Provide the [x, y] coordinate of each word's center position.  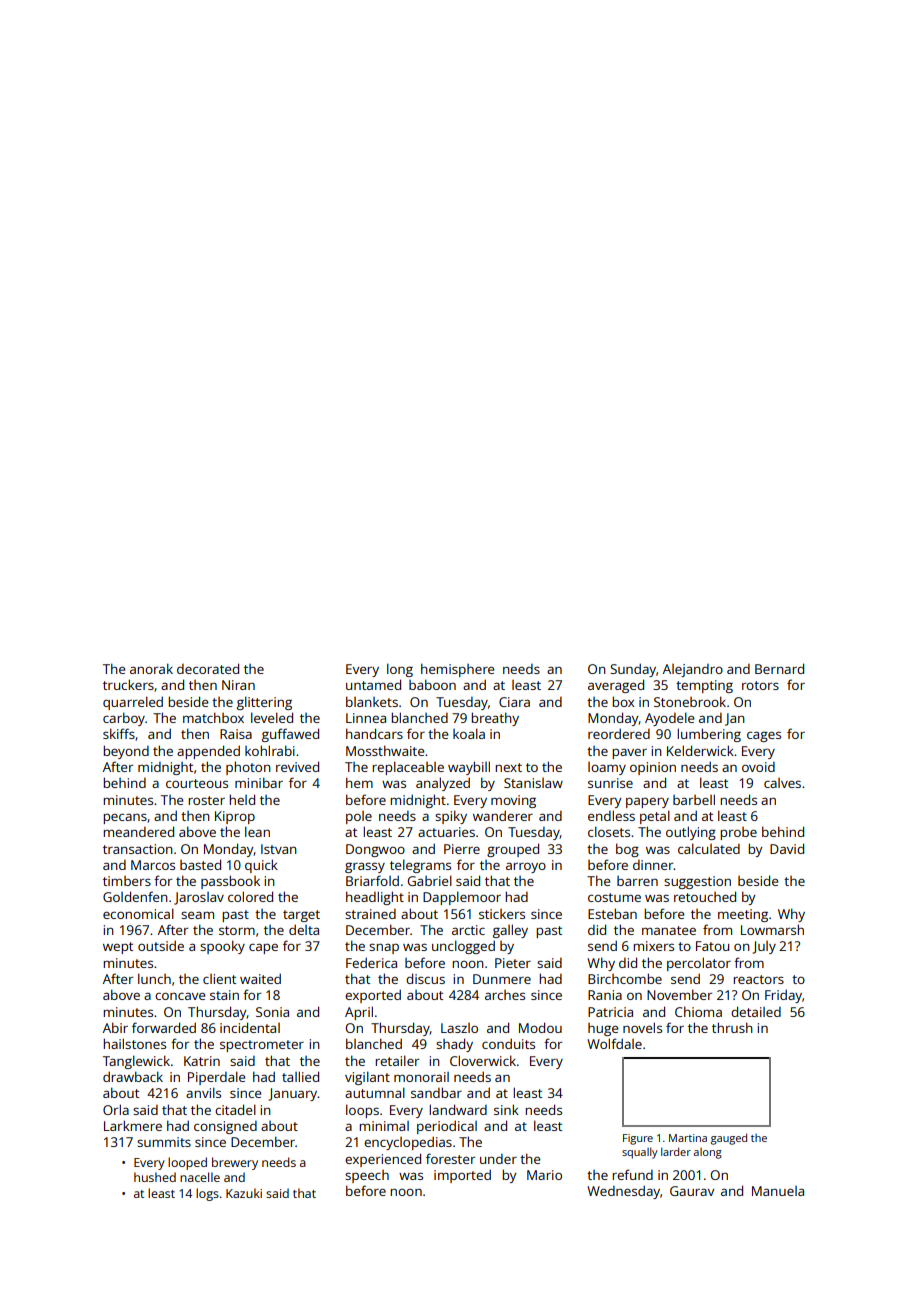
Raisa [236, 734]
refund [632, 1174]
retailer [397, 1060]
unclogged [463, 947]
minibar [259, 782]
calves [782, 783]
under [498, 1159]
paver [629, 754]
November [679, 994]
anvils [203, 1092]
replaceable [408, 768]
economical [138, 913]
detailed [756, 1011]
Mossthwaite [385, 750]
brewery [235, 1163]
